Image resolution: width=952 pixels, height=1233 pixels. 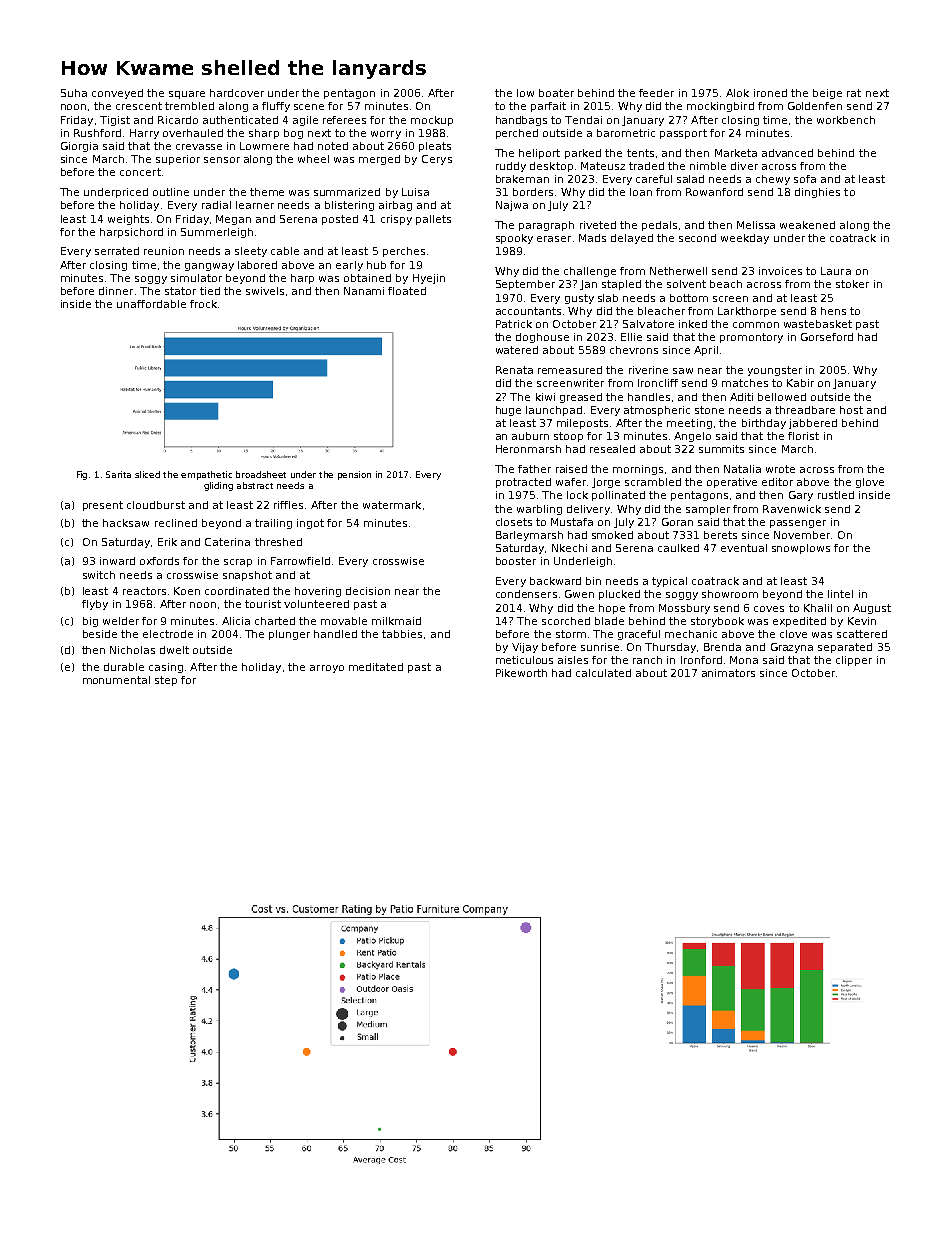 I want to click on square, so click(x=187, y=95).
